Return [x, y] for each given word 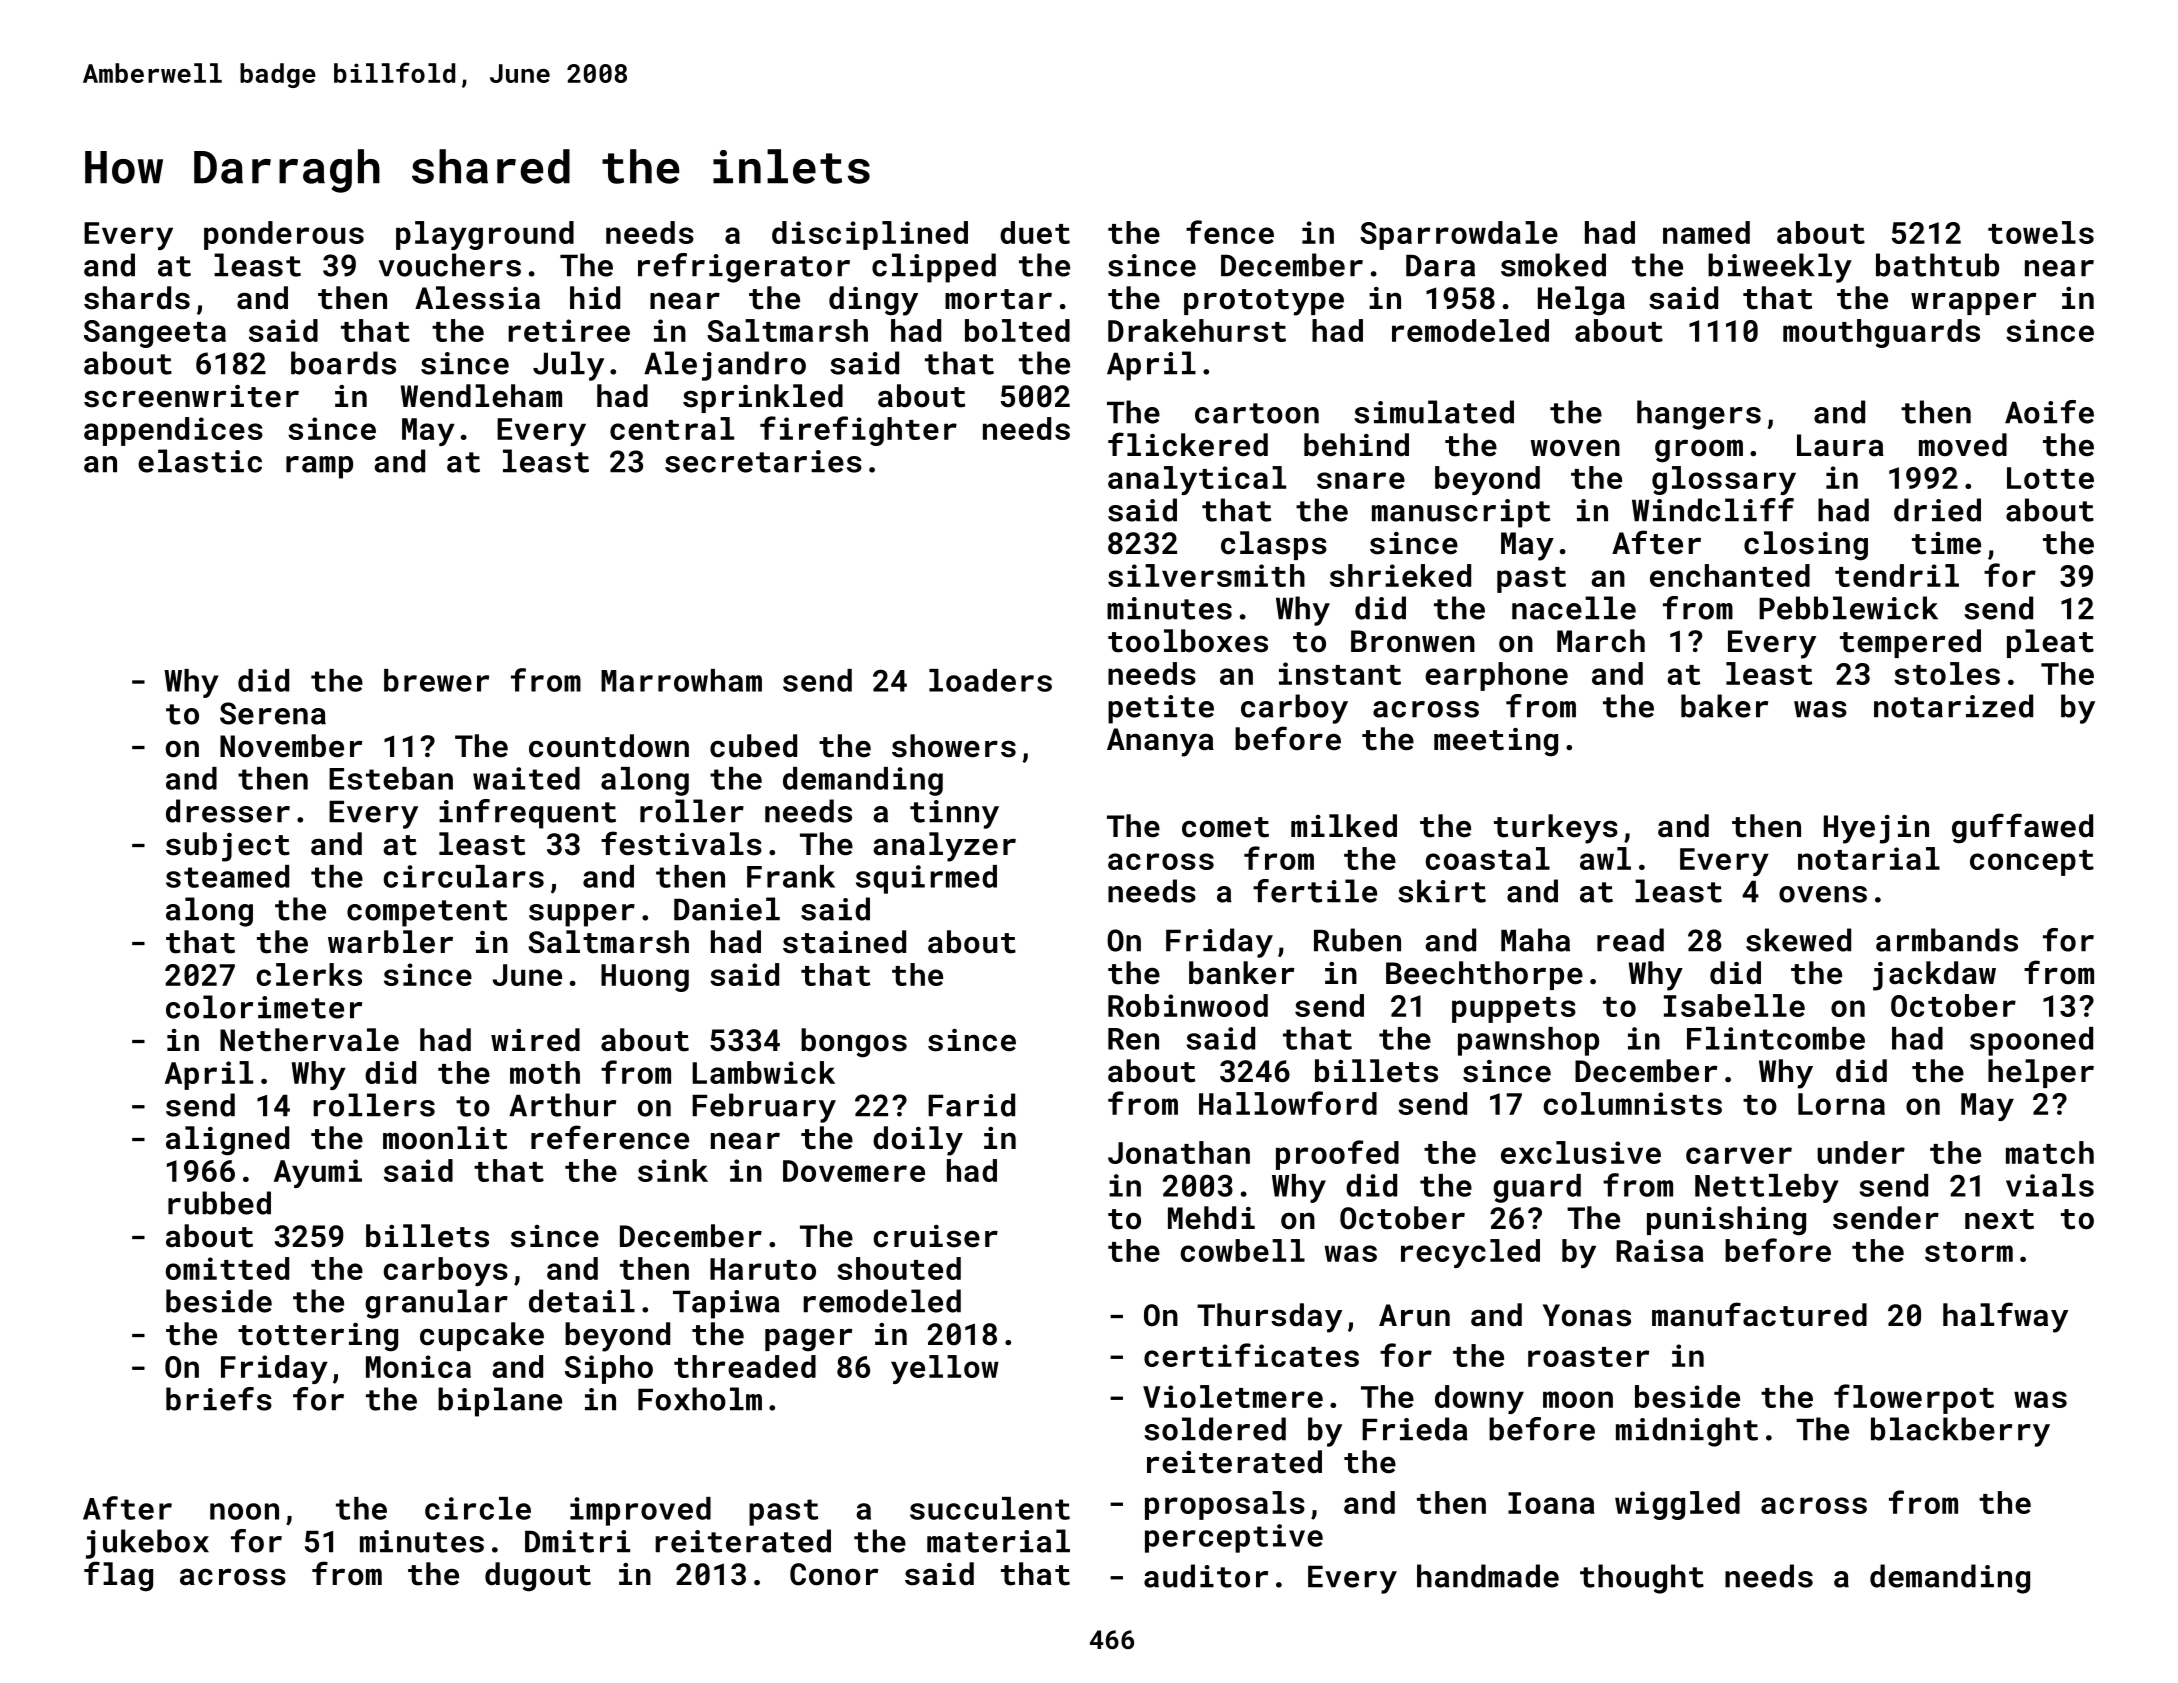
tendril [1897, 575]
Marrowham [681, 680]
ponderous [284, 235]
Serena [273, 713]
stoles [1947, 673]
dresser [228, 811]
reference [610, 1137]
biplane [500, 1402]
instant [1340, 673]
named [1706, 232]
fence [1230, 232]
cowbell [1242, 1250]
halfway [2005, 1317]
